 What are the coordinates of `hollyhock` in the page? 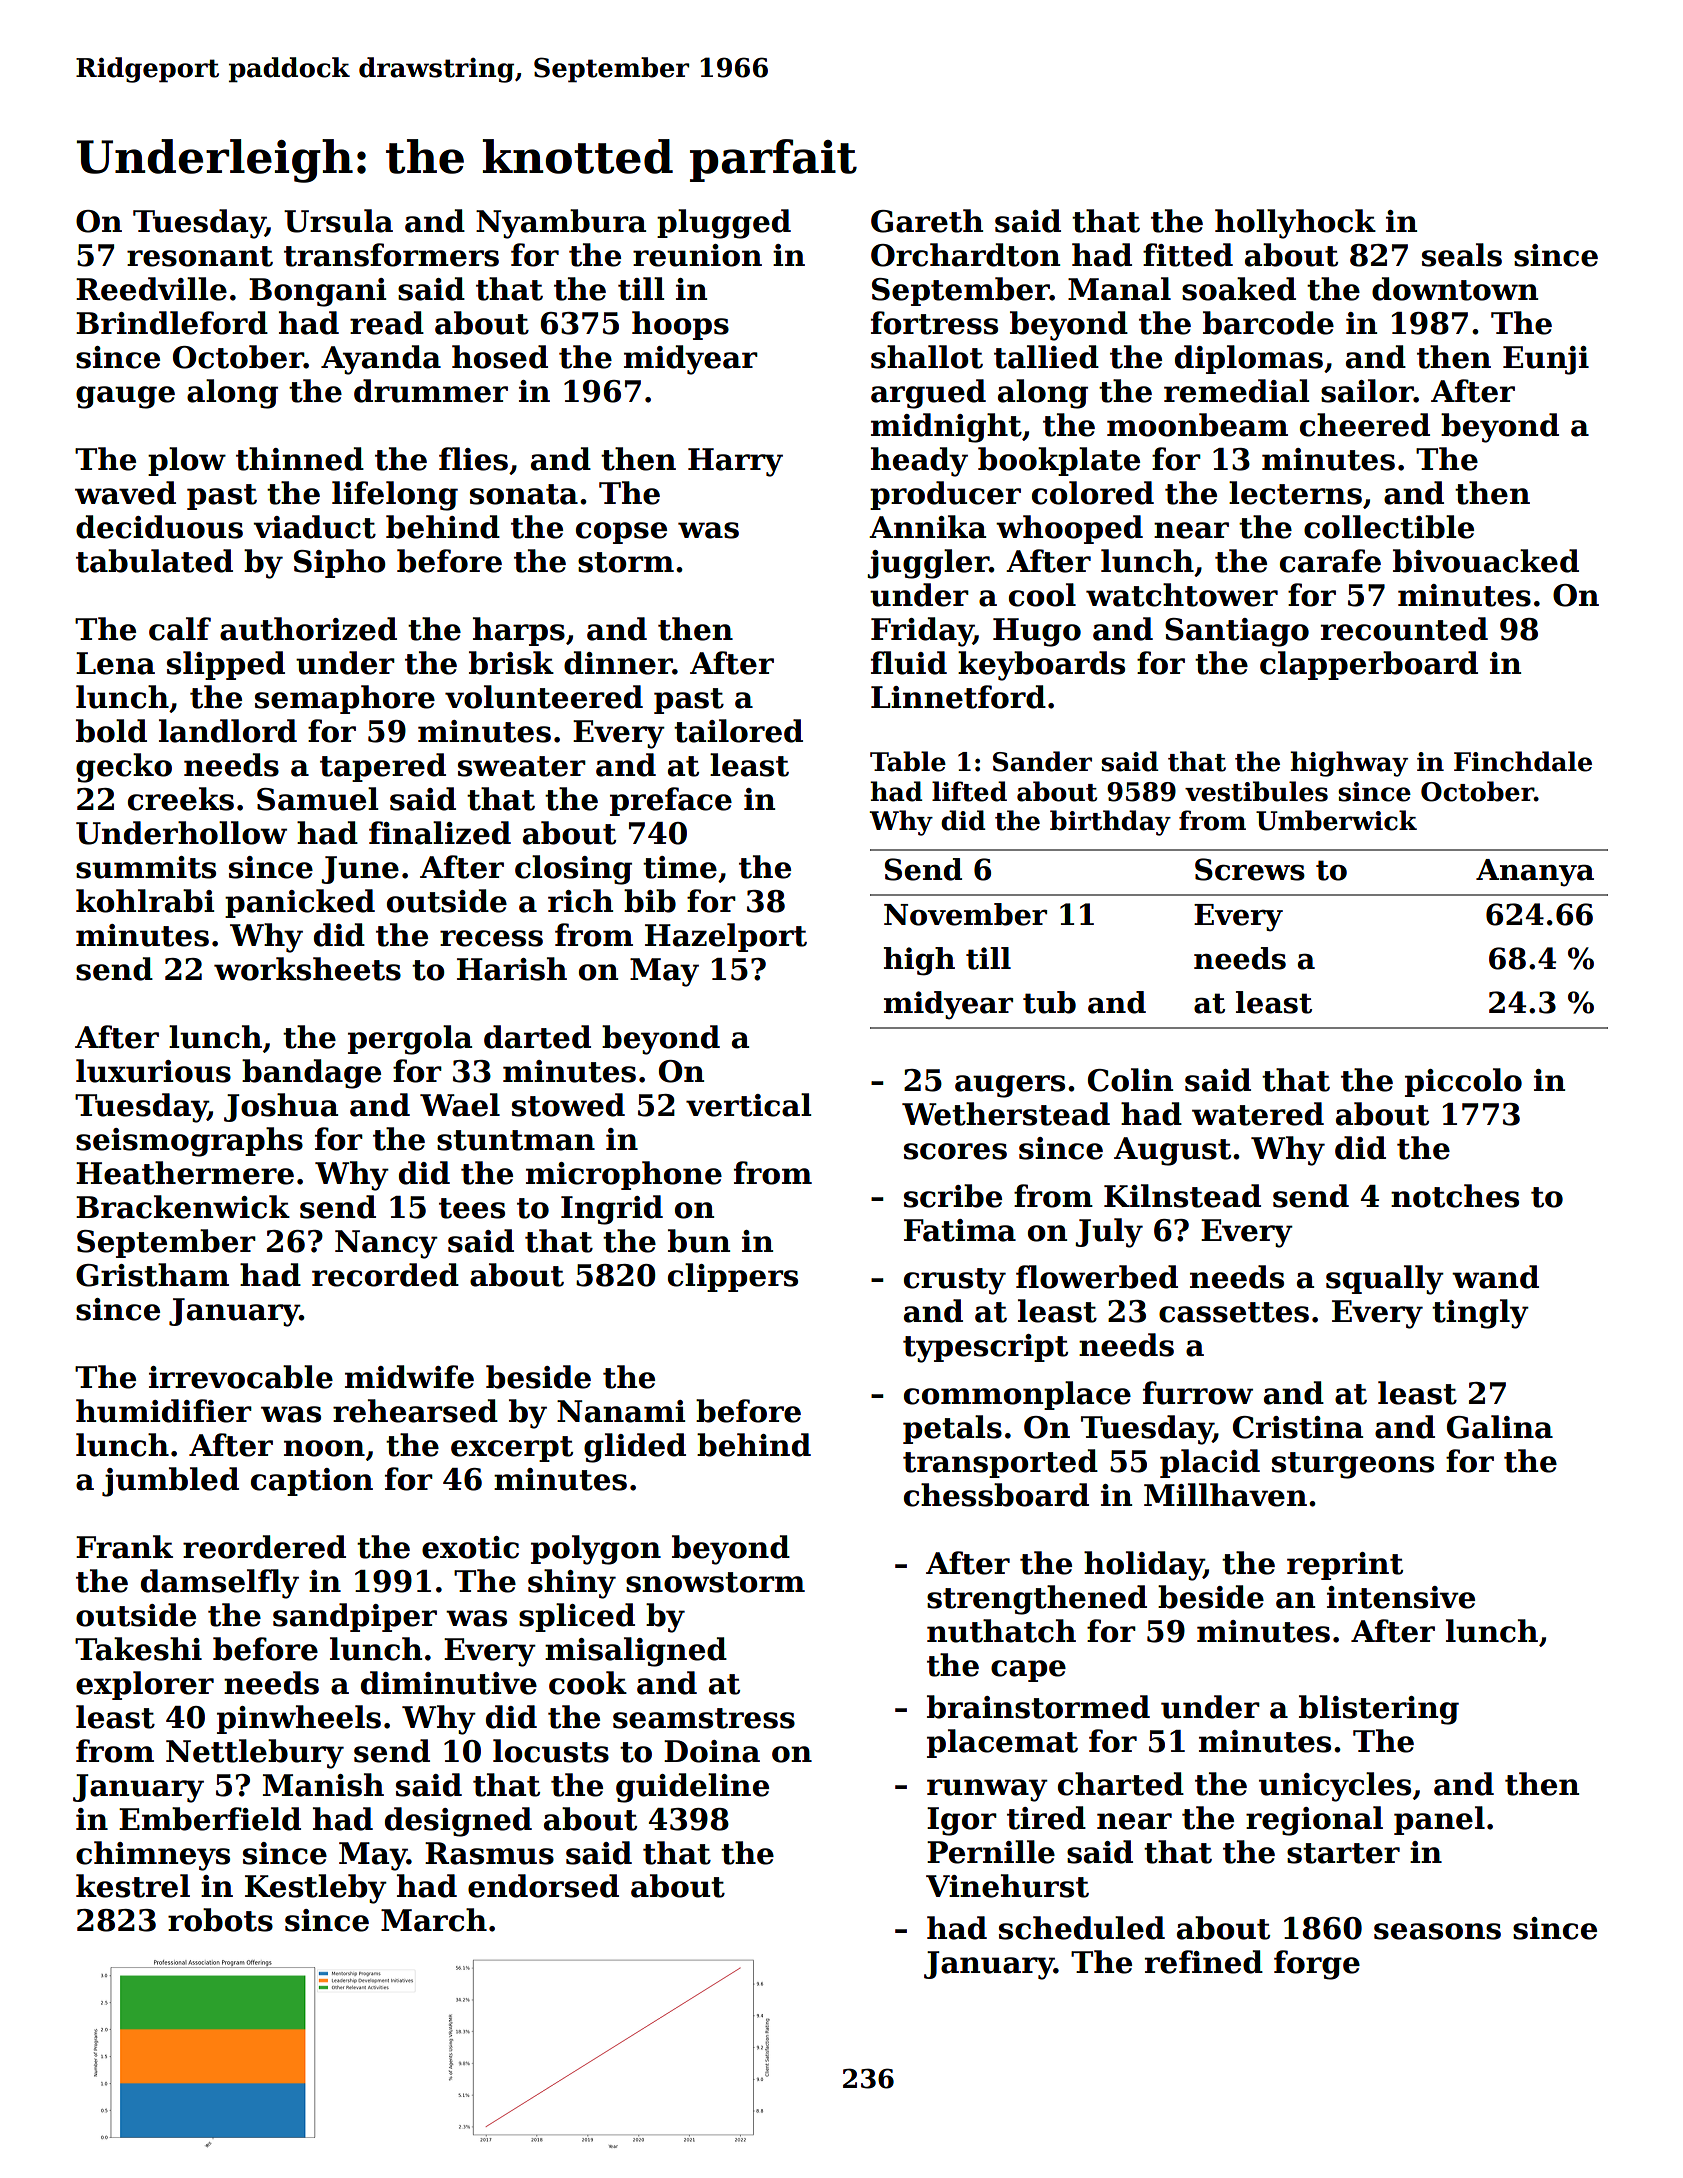 It's located at (1295, 224).
